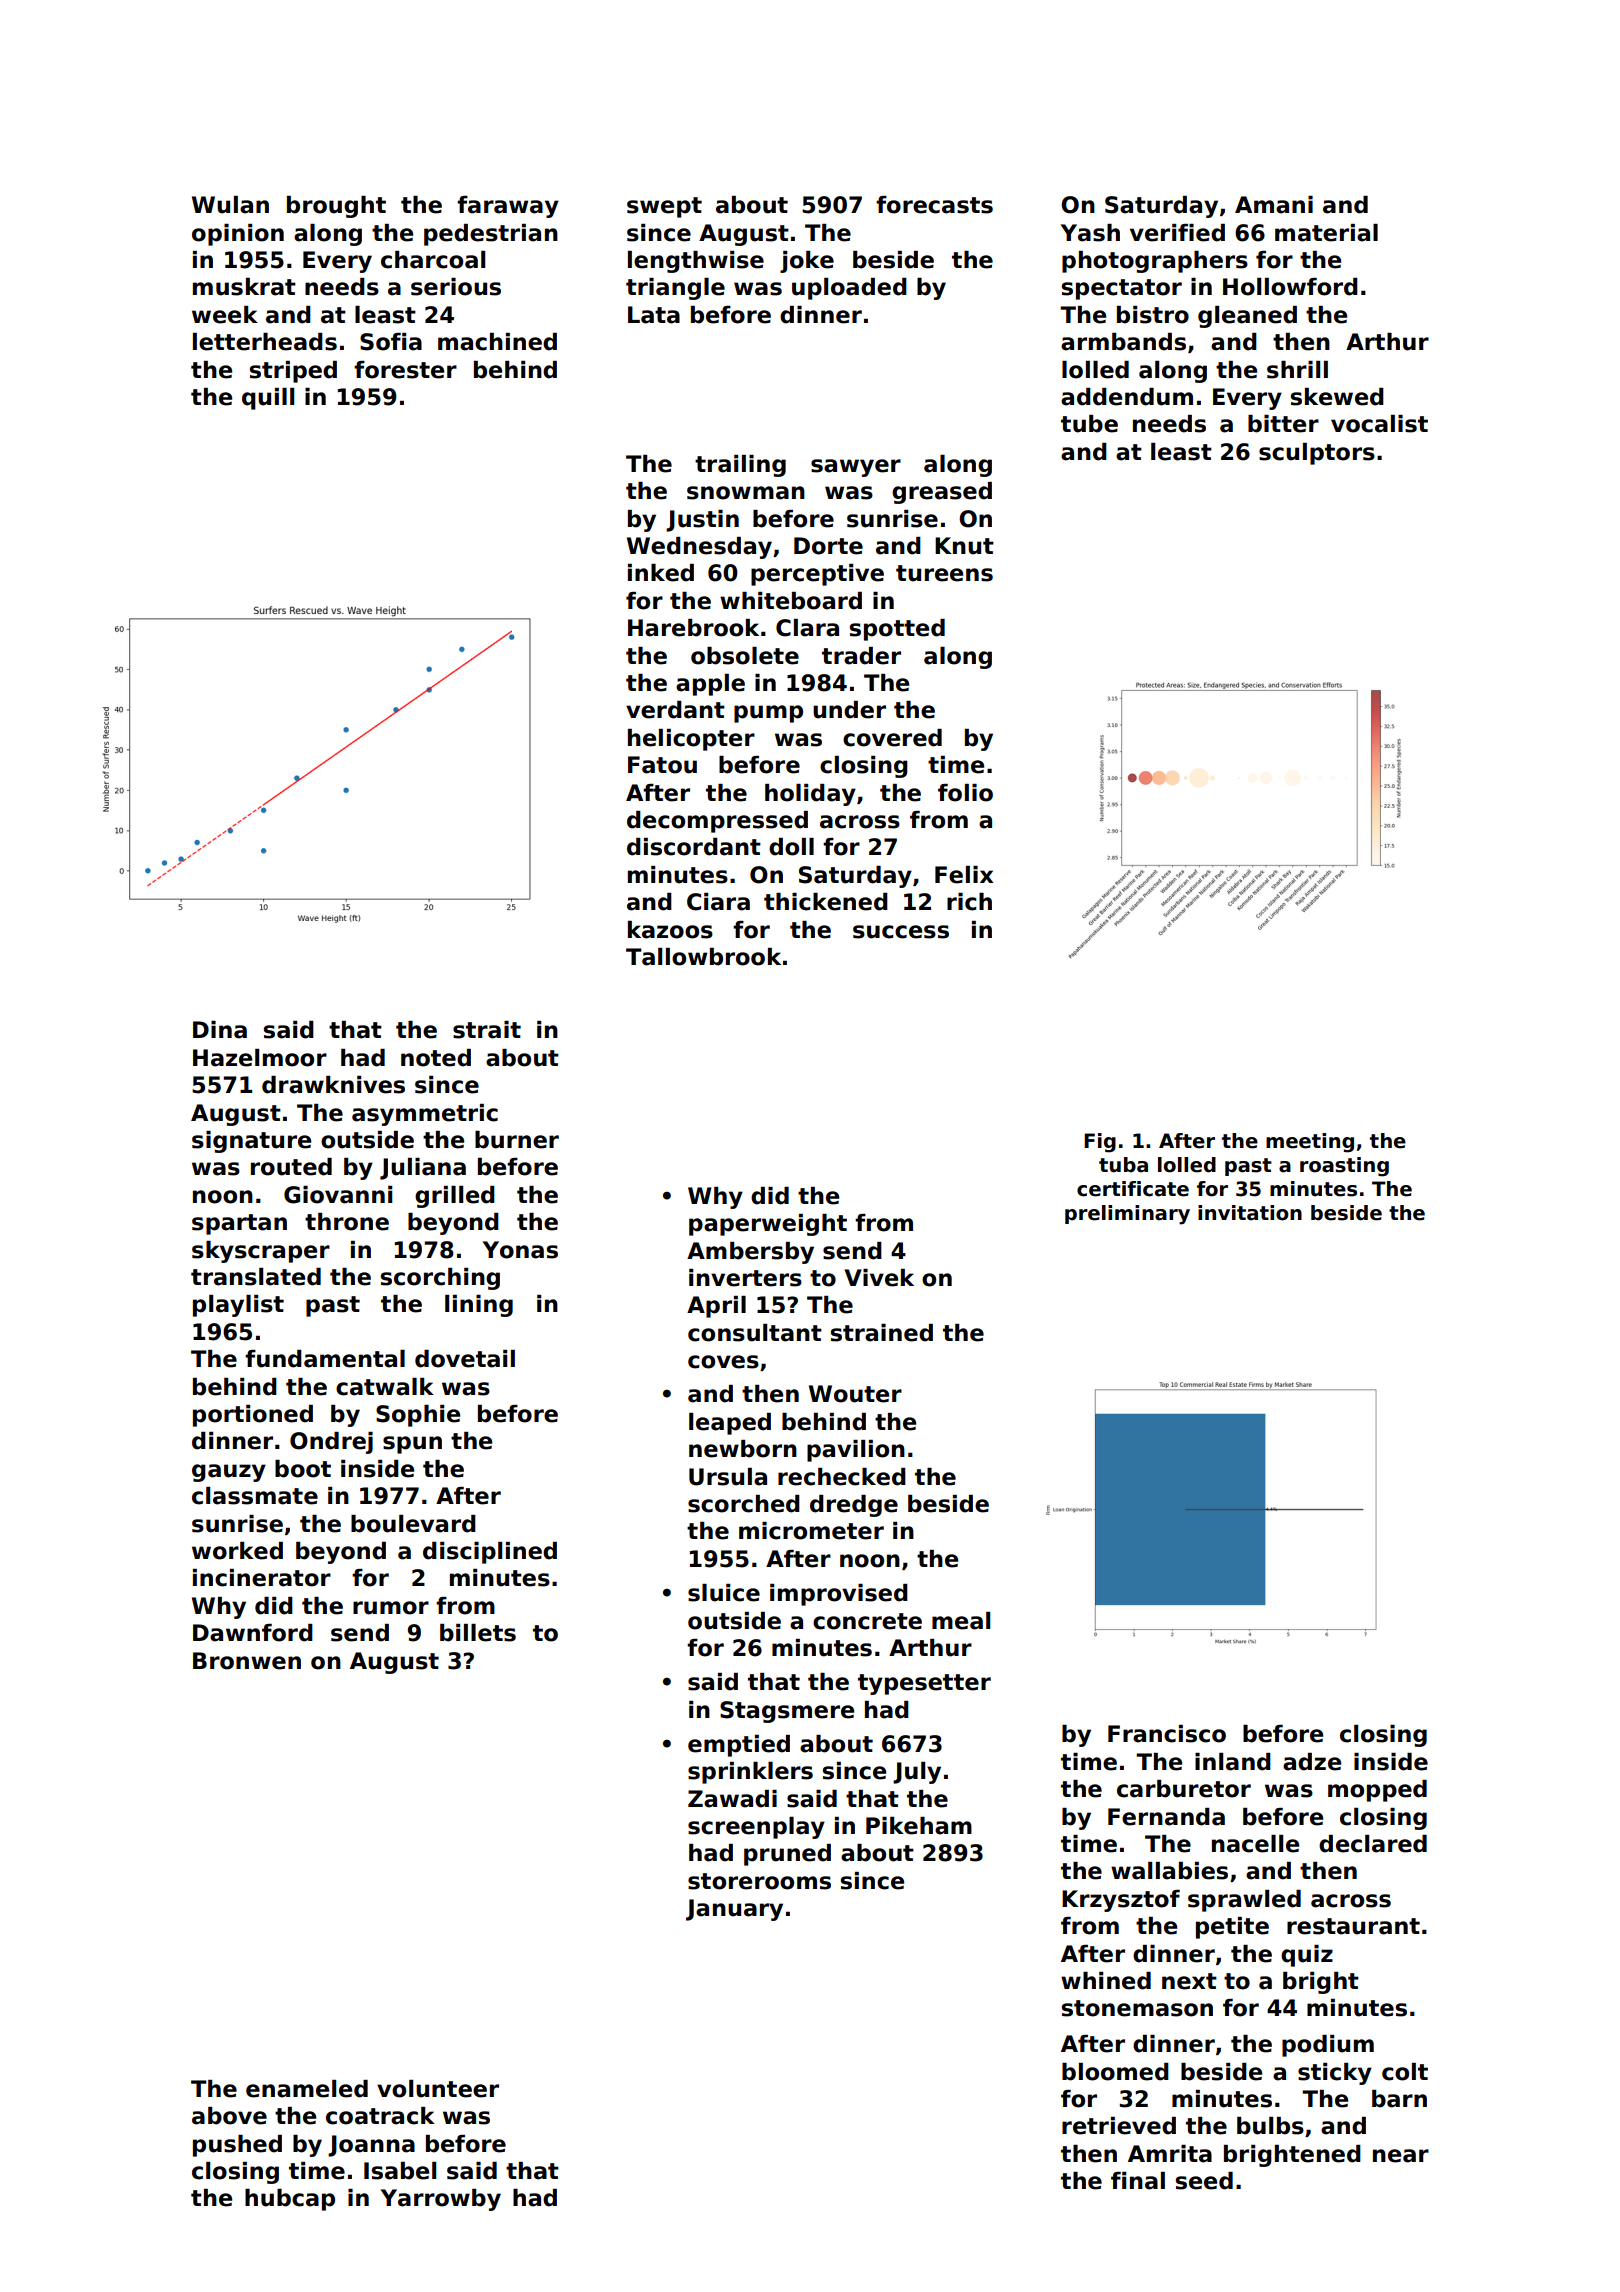 This image has height=2292, width=1620. What do you see at coordinates (268, 399) in the image?
I see `quill` at bounding box center [268, 399].
